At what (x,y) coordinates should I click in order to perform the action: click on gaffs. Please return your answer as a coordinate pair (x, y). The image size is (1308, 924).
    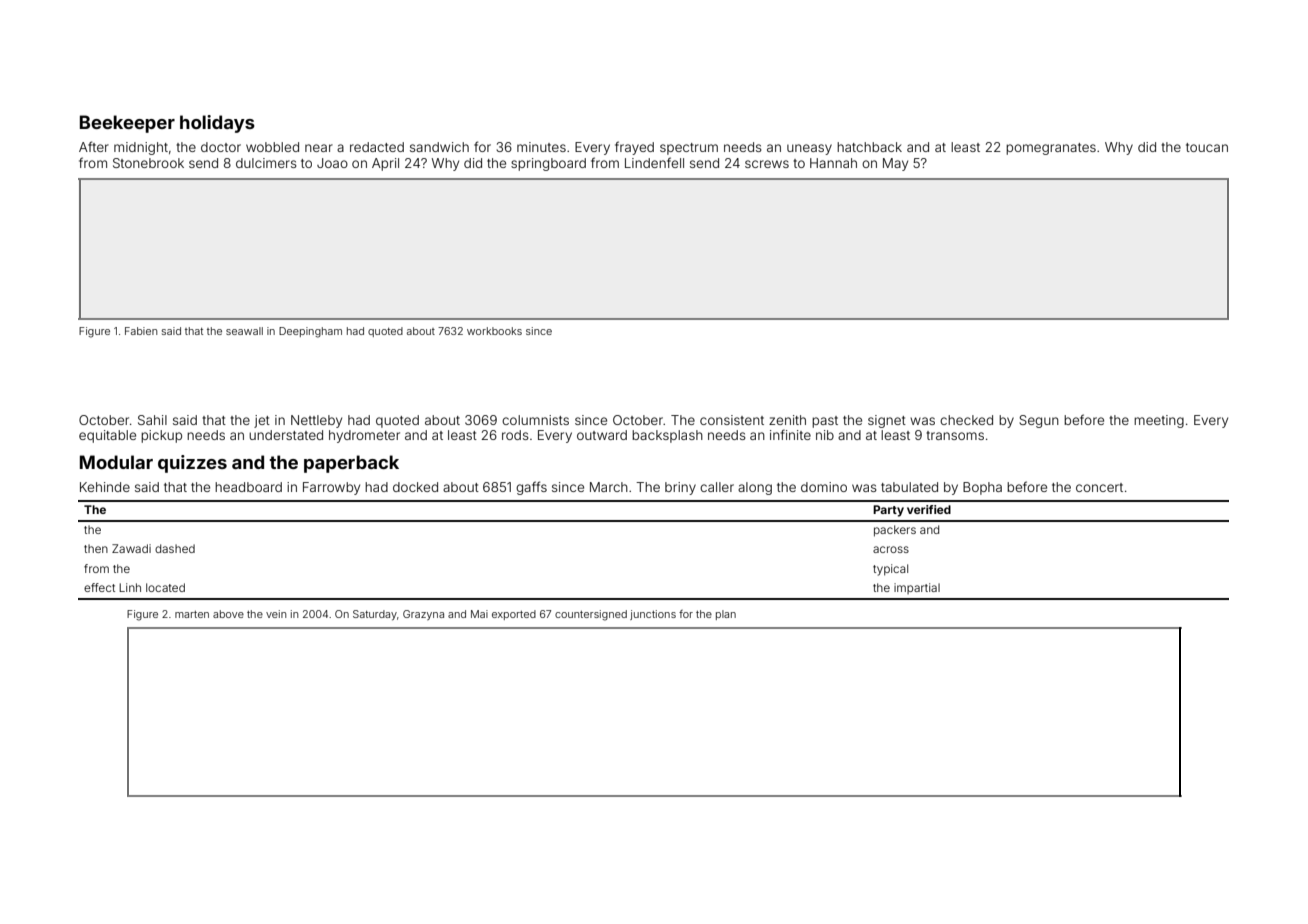
    Looking at the image, I should click on (531, 488).
